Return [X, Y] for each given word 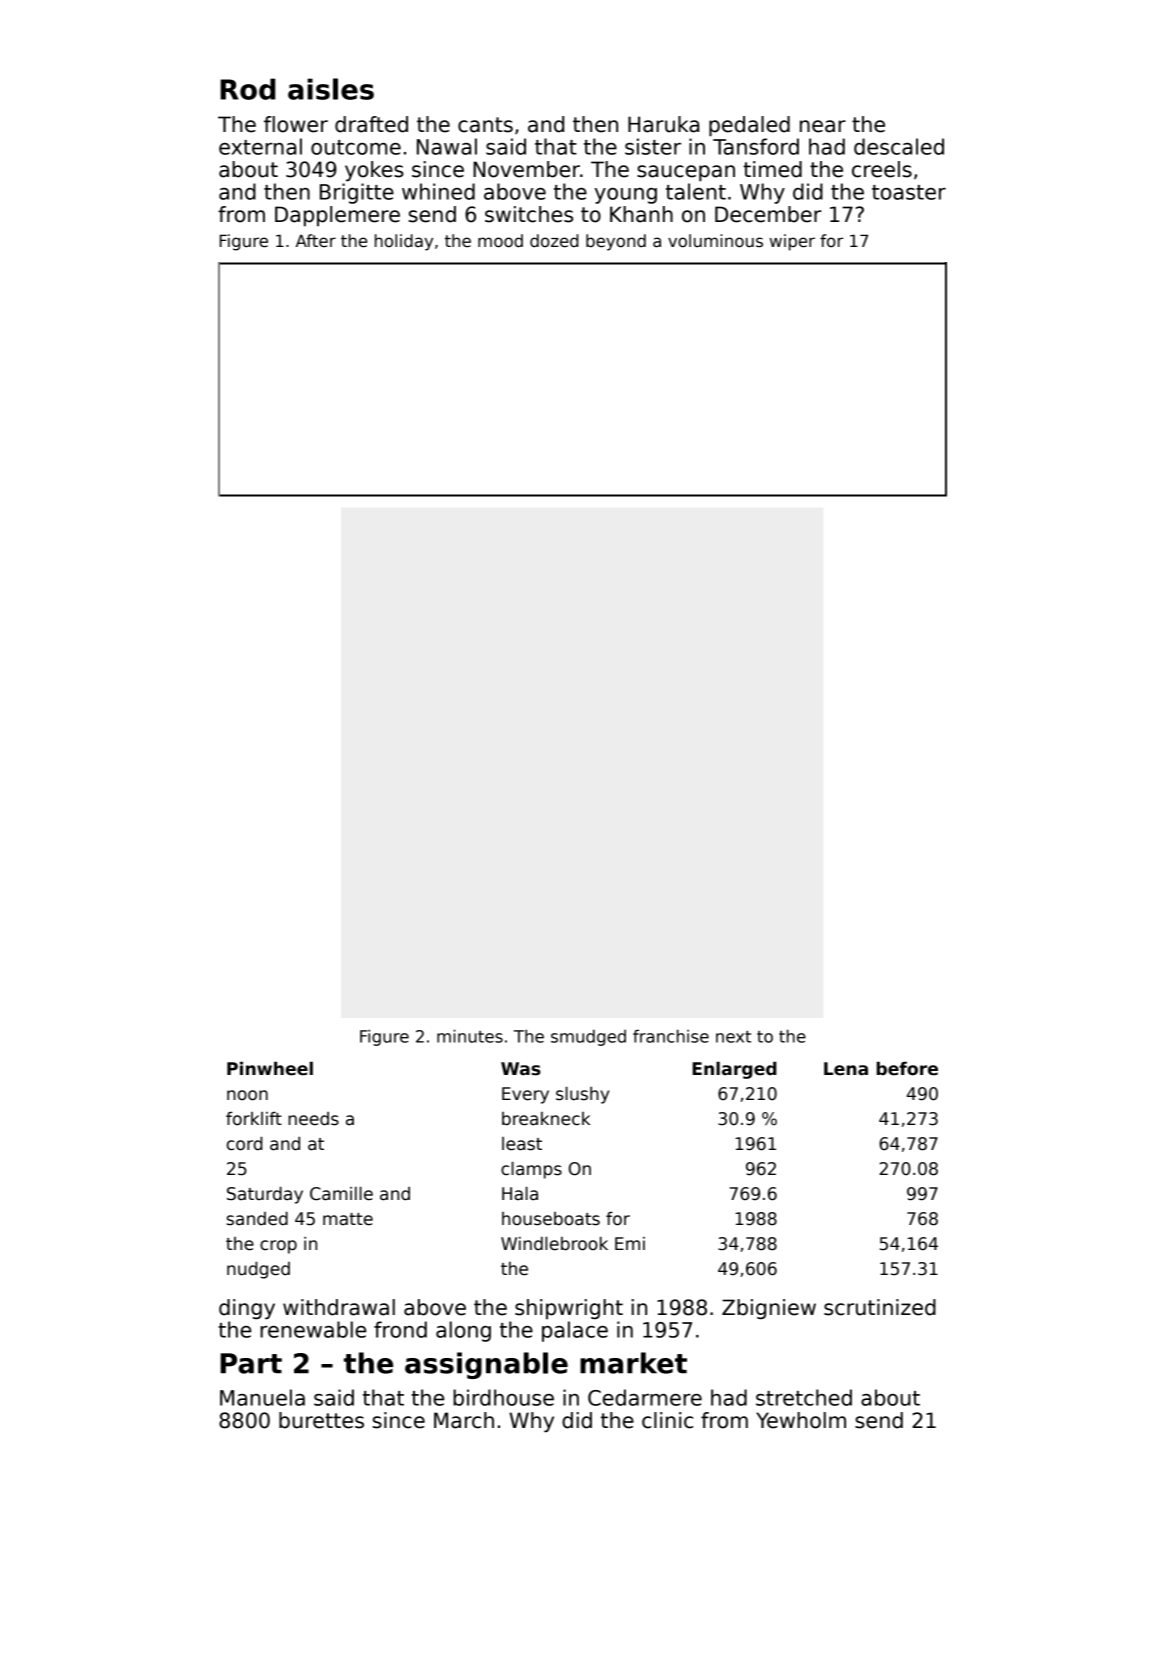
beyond [616, 242]
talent [696, 191]
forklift [254, 1118]
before [907, 1068]
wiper [792, 242]
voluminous [715, 241]
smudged [588, 1037]
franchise [671, 1036]
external [260, 146]
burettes [321, 1420]
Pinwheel [270, 1068]
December [768, 214]
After [316, 240]
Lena [846, 1069]
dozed [554, 241]
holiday [404, 242]
